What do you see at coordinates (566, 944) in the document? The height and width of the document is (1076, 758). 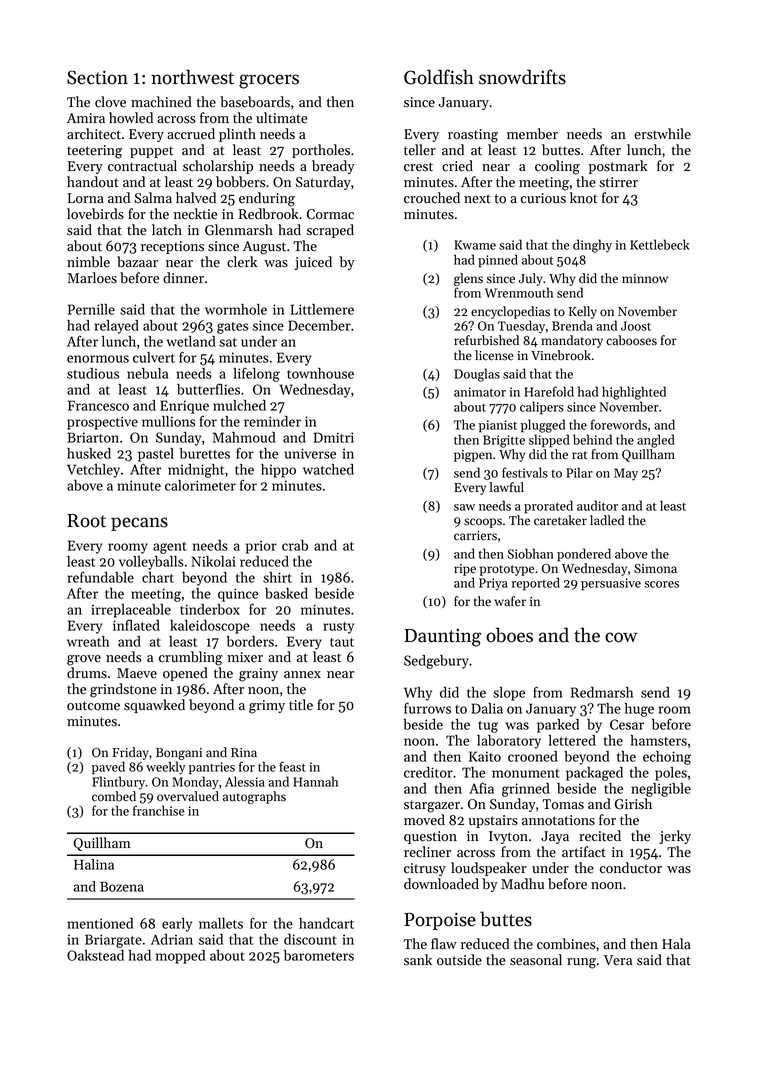 I see `combines` at bounding box center [566, 944].
